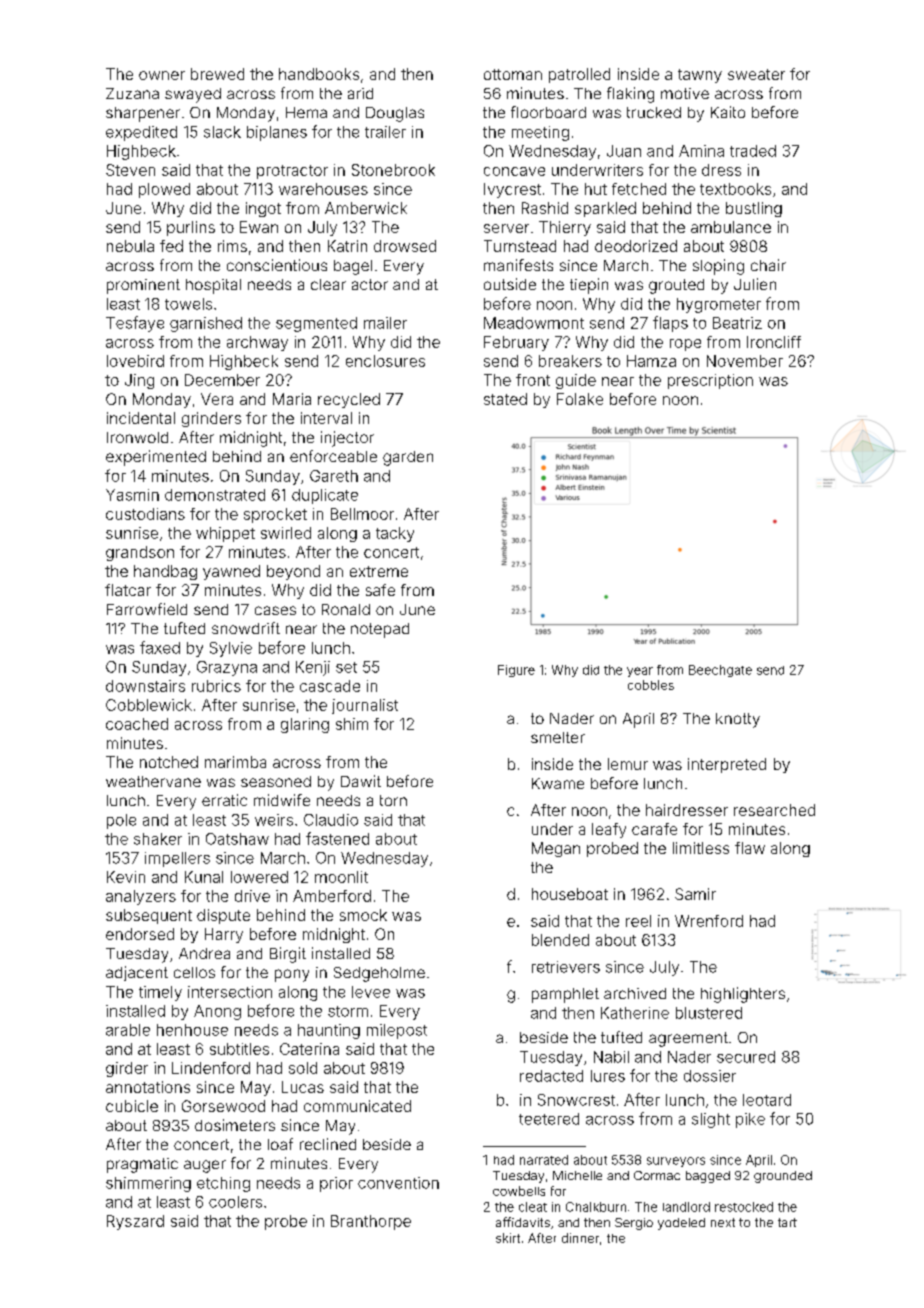 The image size is (924, 1308). I want to click on Kenji, so click(313, 668).
